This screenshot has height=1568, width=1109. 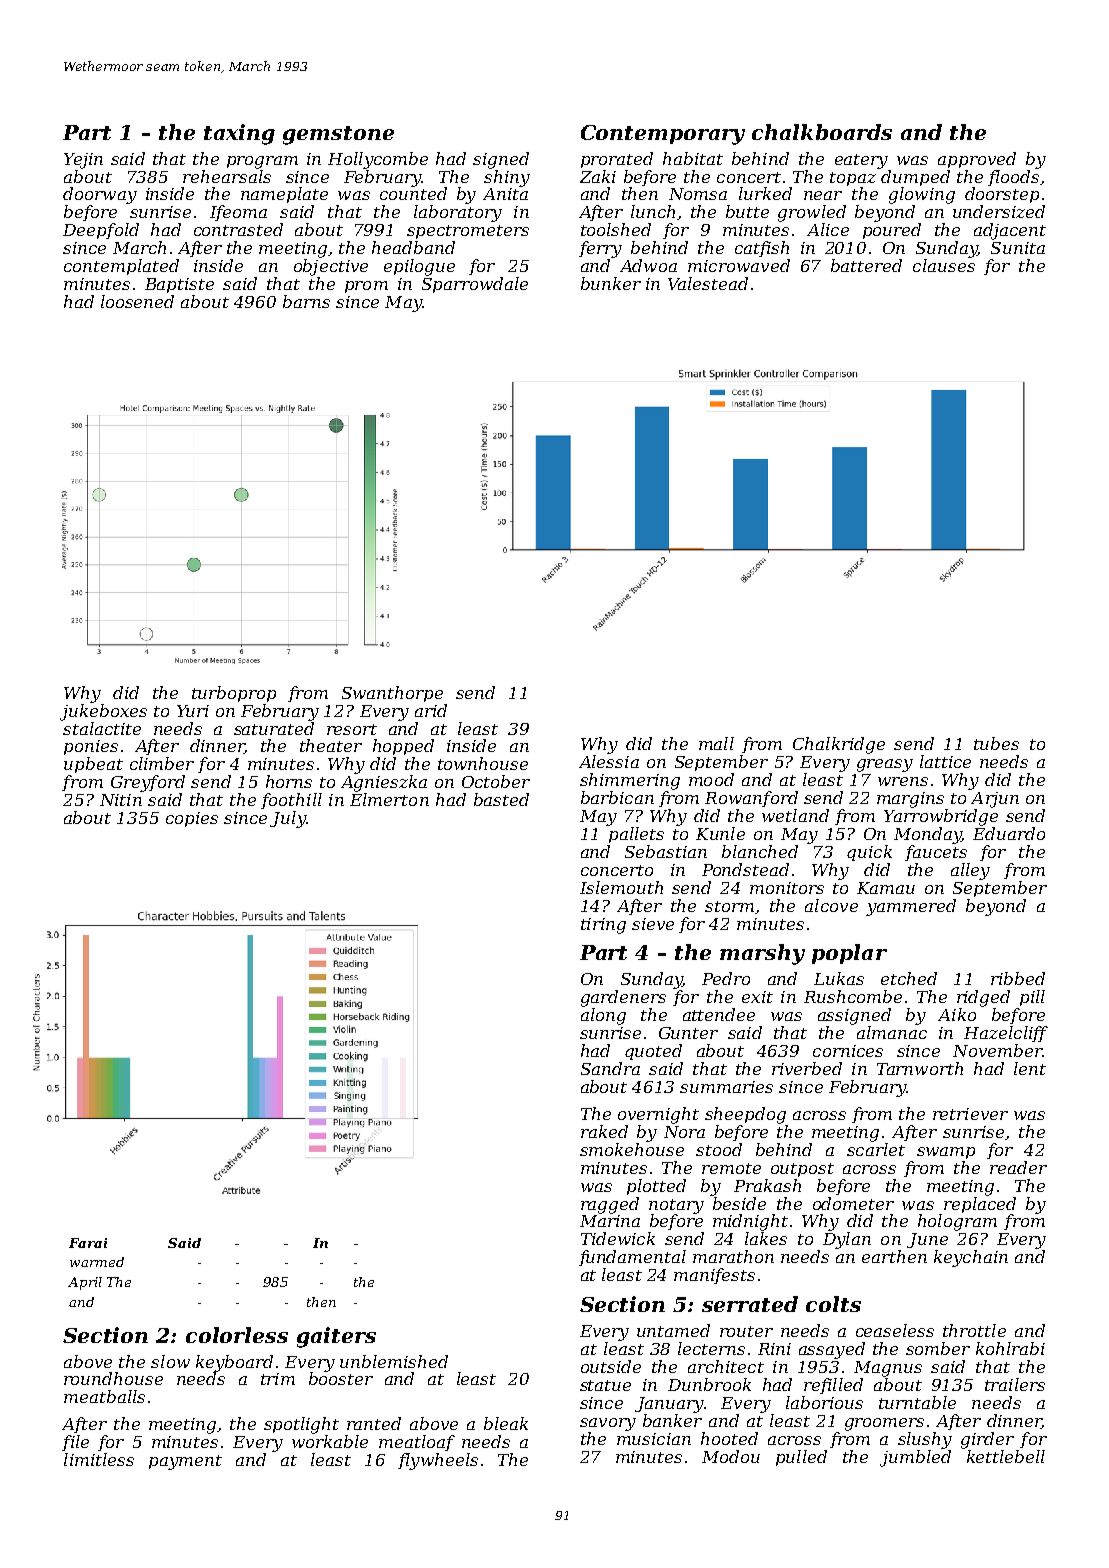 I want to click on gemstone, so click(x=338, y=135).
